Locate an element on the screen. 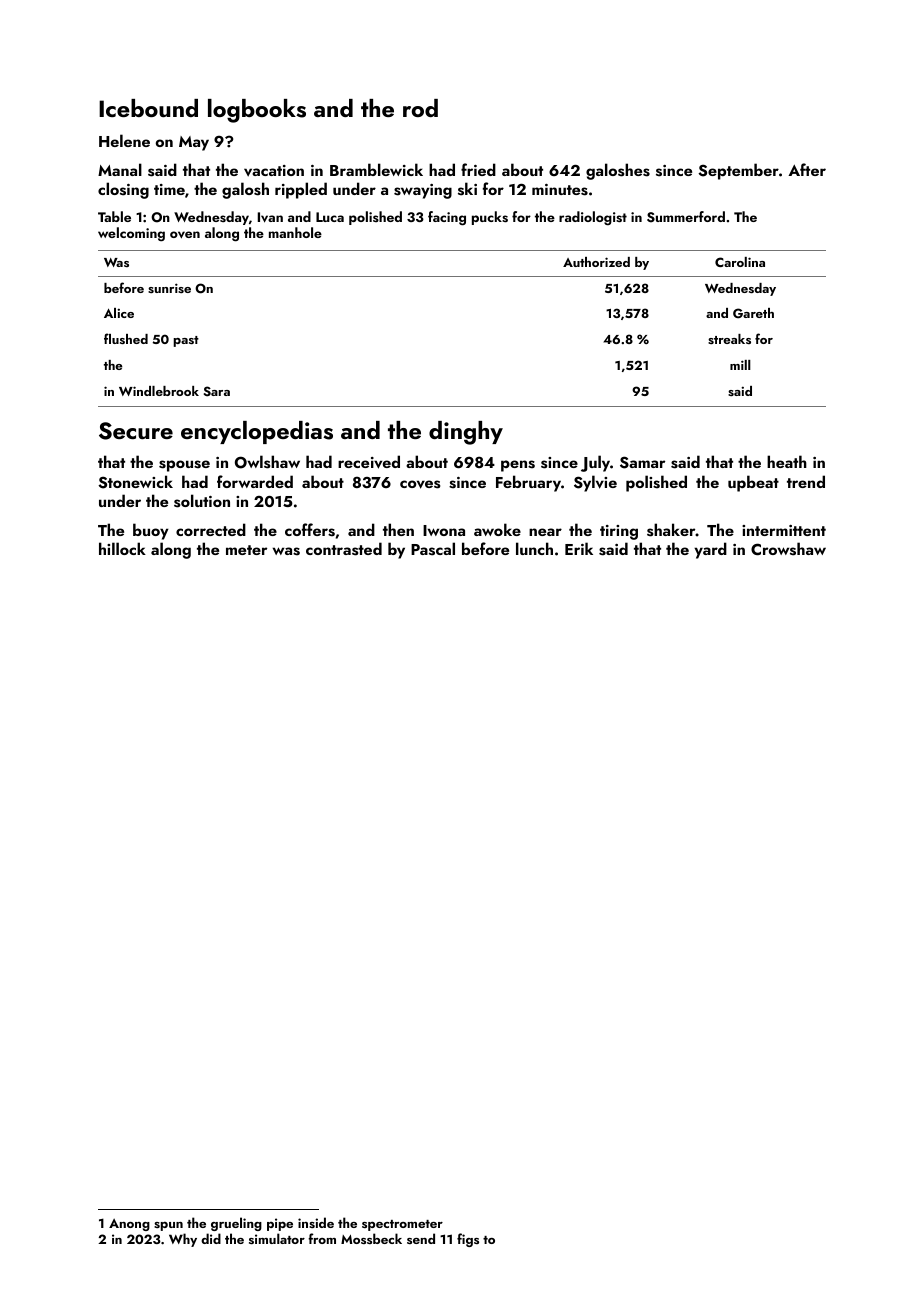 The height and width of the screenshot is (1314, 924). corrected is located at coordinates (211, 529).
